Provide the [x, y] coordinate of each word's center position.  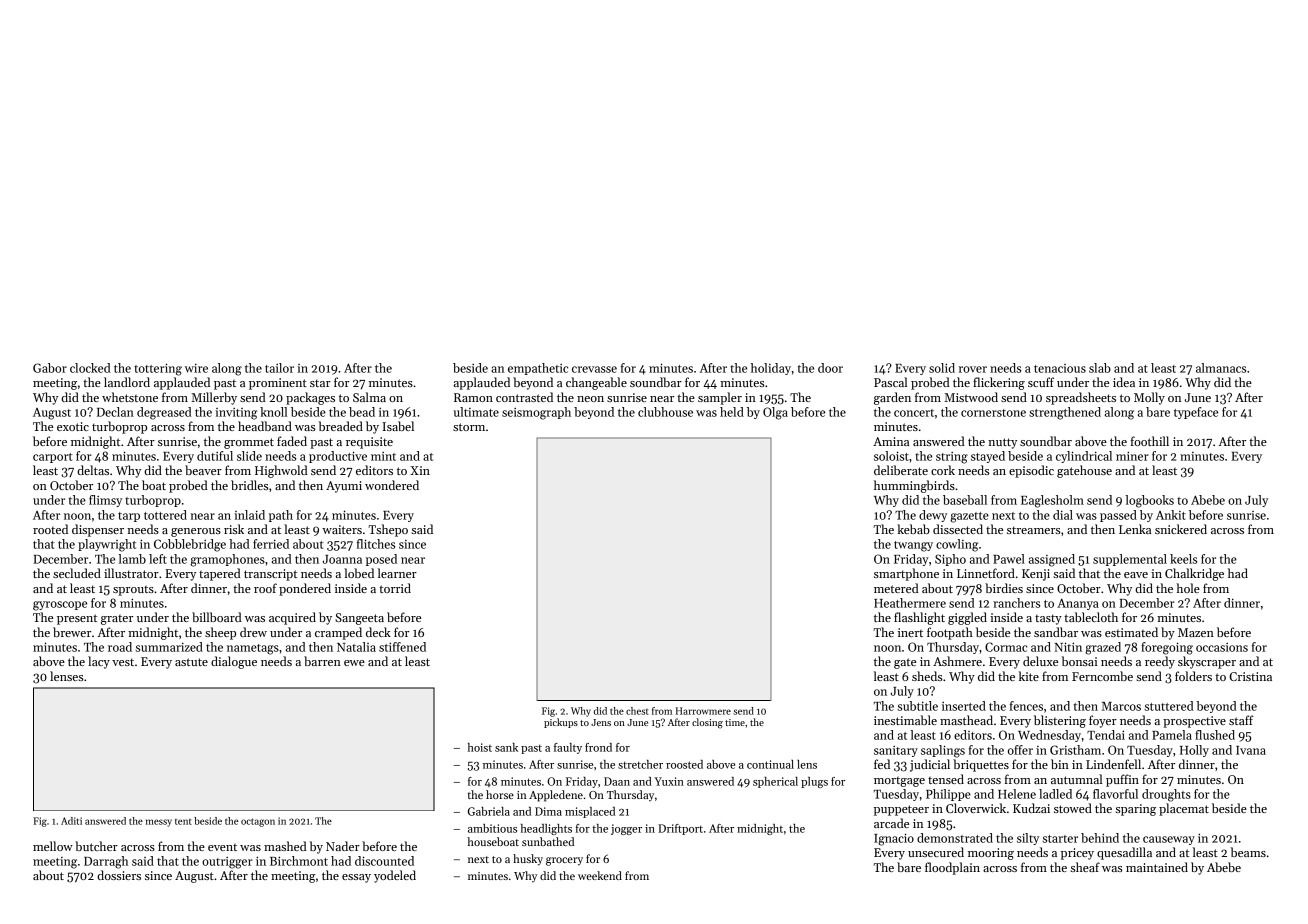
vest [123, 662]
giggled [967, 618]
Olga [775, 413]
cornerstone [993, 413]
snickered [1181, 529]
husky [528, 860]
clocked [90, 368]
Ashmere [957, 661]
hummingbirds [914, 486]
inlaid [249, 515]
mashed [285, 846]
